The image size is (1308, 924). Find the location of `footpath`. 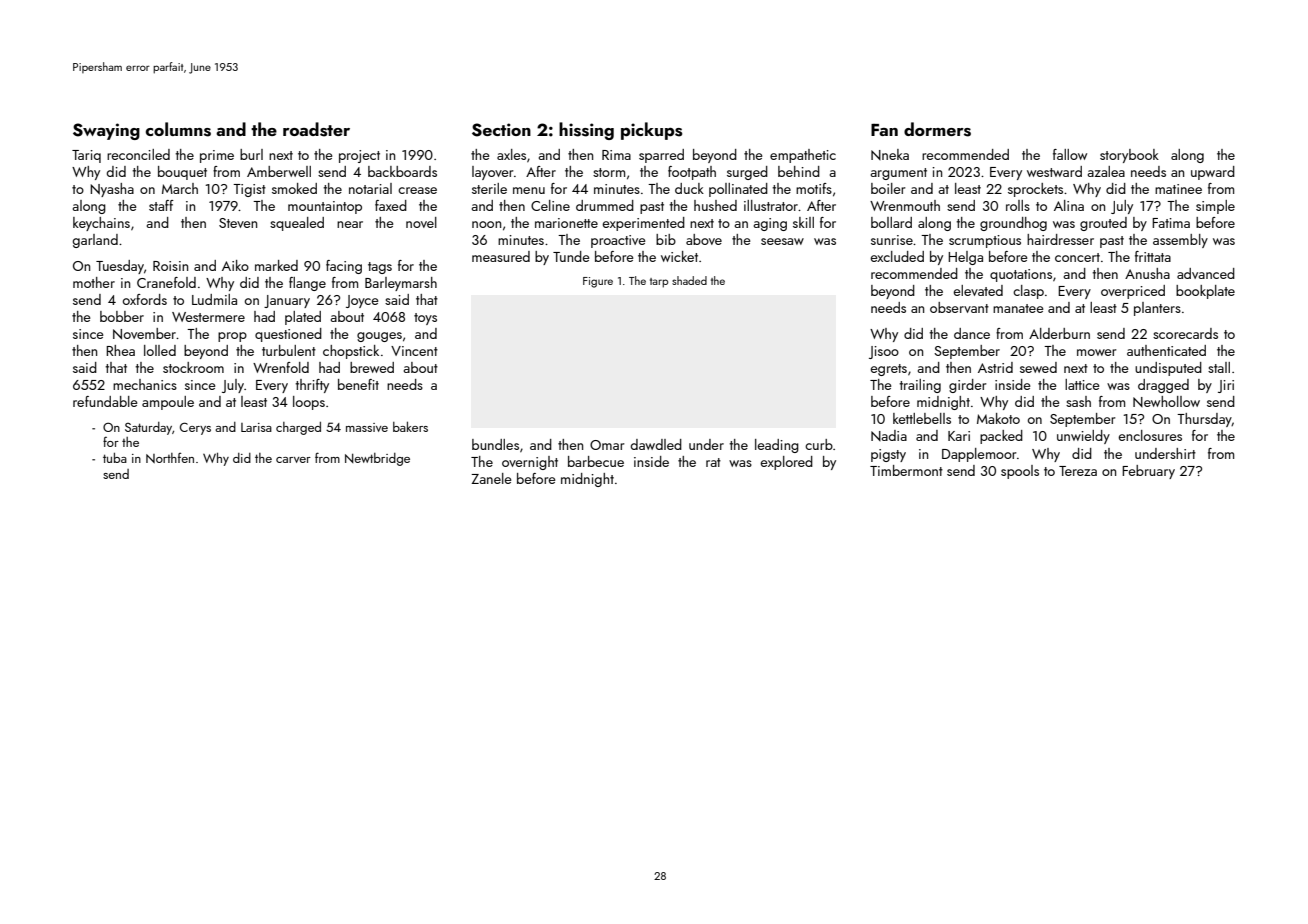

footpath is located at coordinates (692, 173).
